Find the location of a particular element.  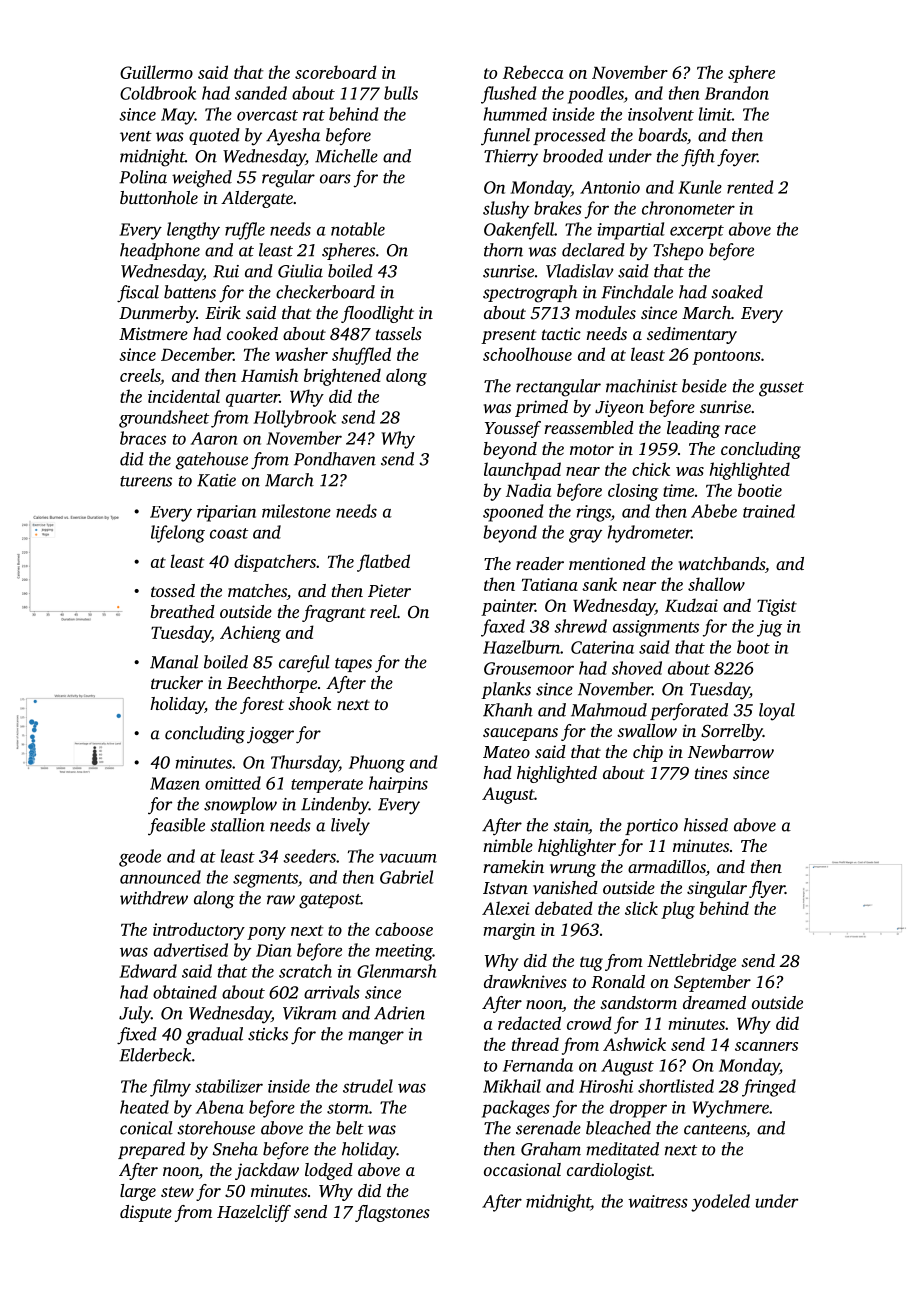

gusset is located at coordinates (781, 389).
